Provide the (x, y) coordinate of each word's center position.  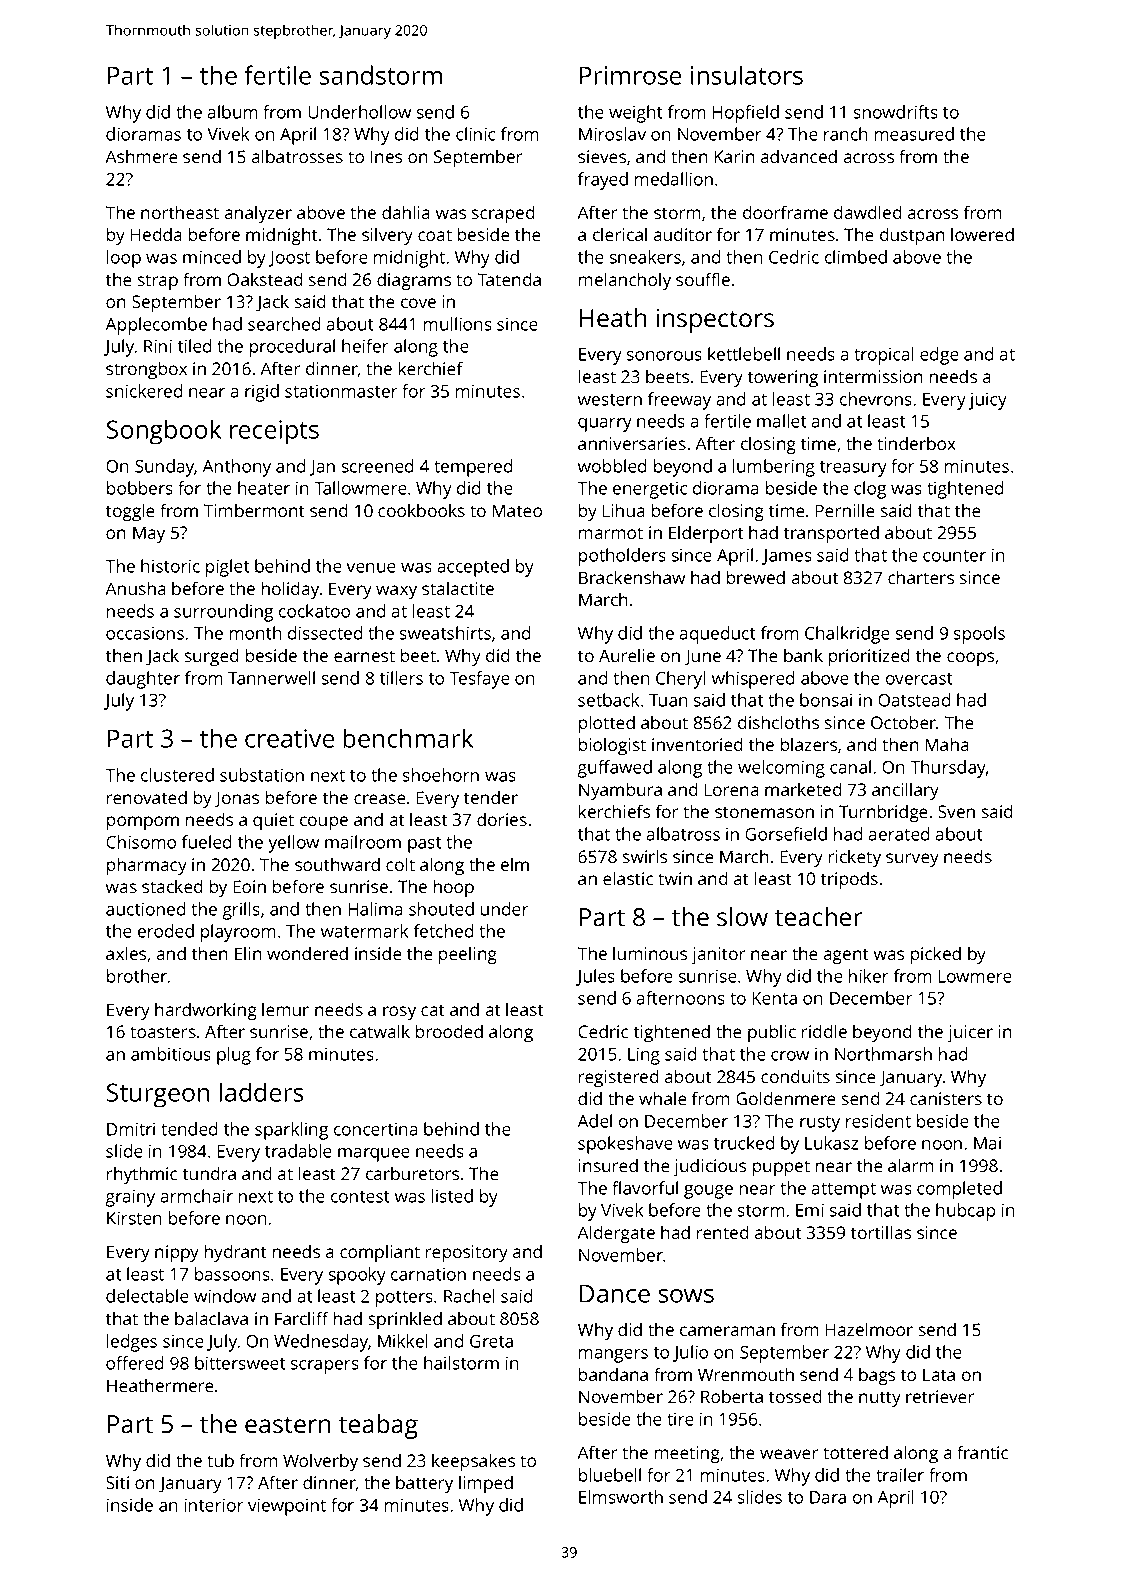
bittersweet (240, 1363)
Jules (595, 977)
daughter (143, 680)
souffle (703, 279)
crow (790, 1056)
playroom (238, 933)
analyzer (258, 214)
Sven (956, 811)
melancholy (625, 281)
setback (608, 700)
